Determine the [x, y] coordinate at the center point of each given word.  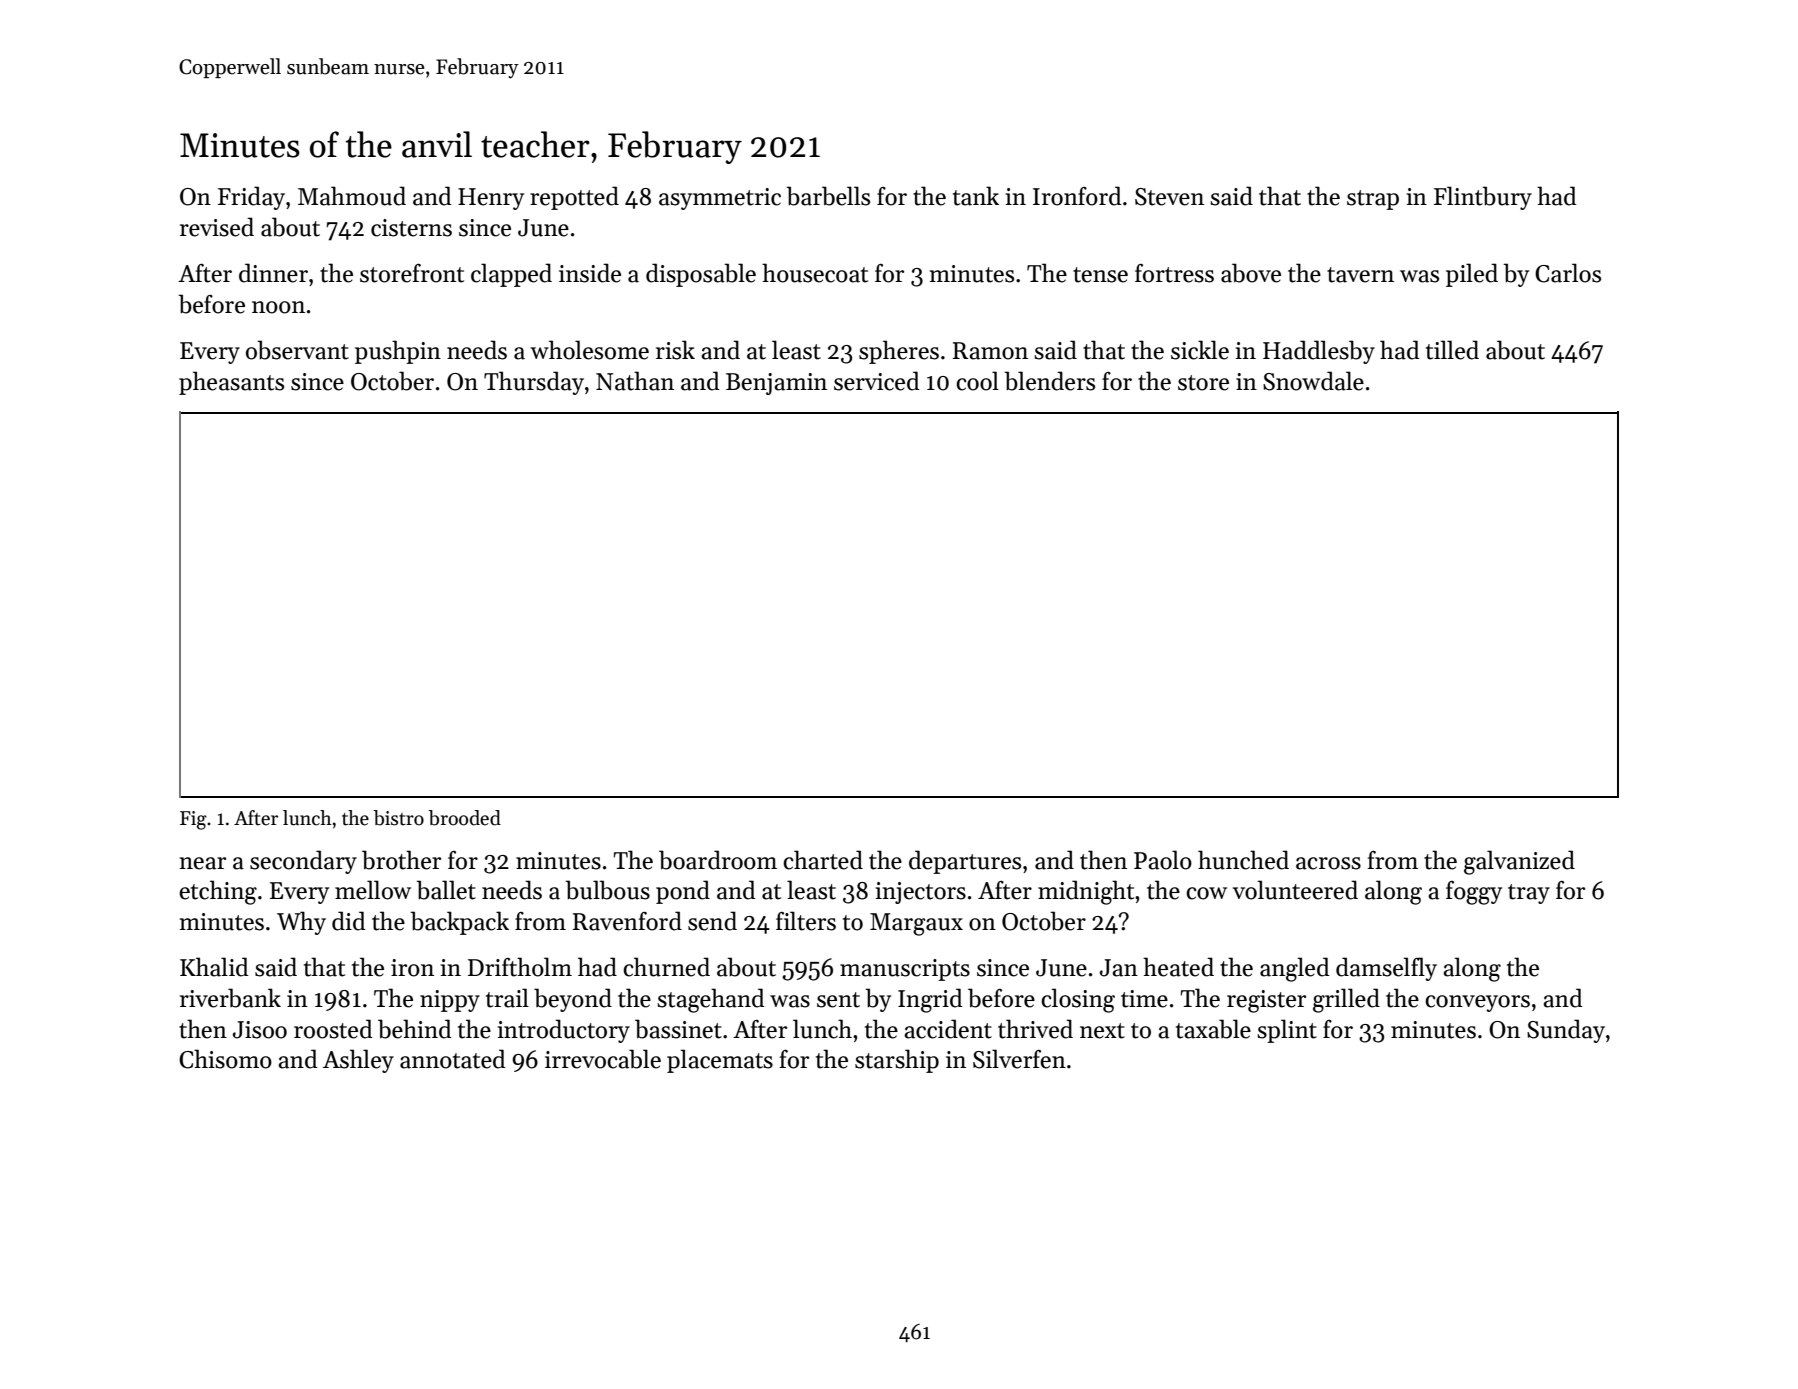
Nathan [635, 381]
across [1328, 863]
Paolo [1163, 860]
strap [1373, 200]
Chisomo [225, 1059]
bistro [399, 818]
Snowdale [1313, 381]
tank [976, 196]
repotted [574, 198]
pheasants [231, 383]
